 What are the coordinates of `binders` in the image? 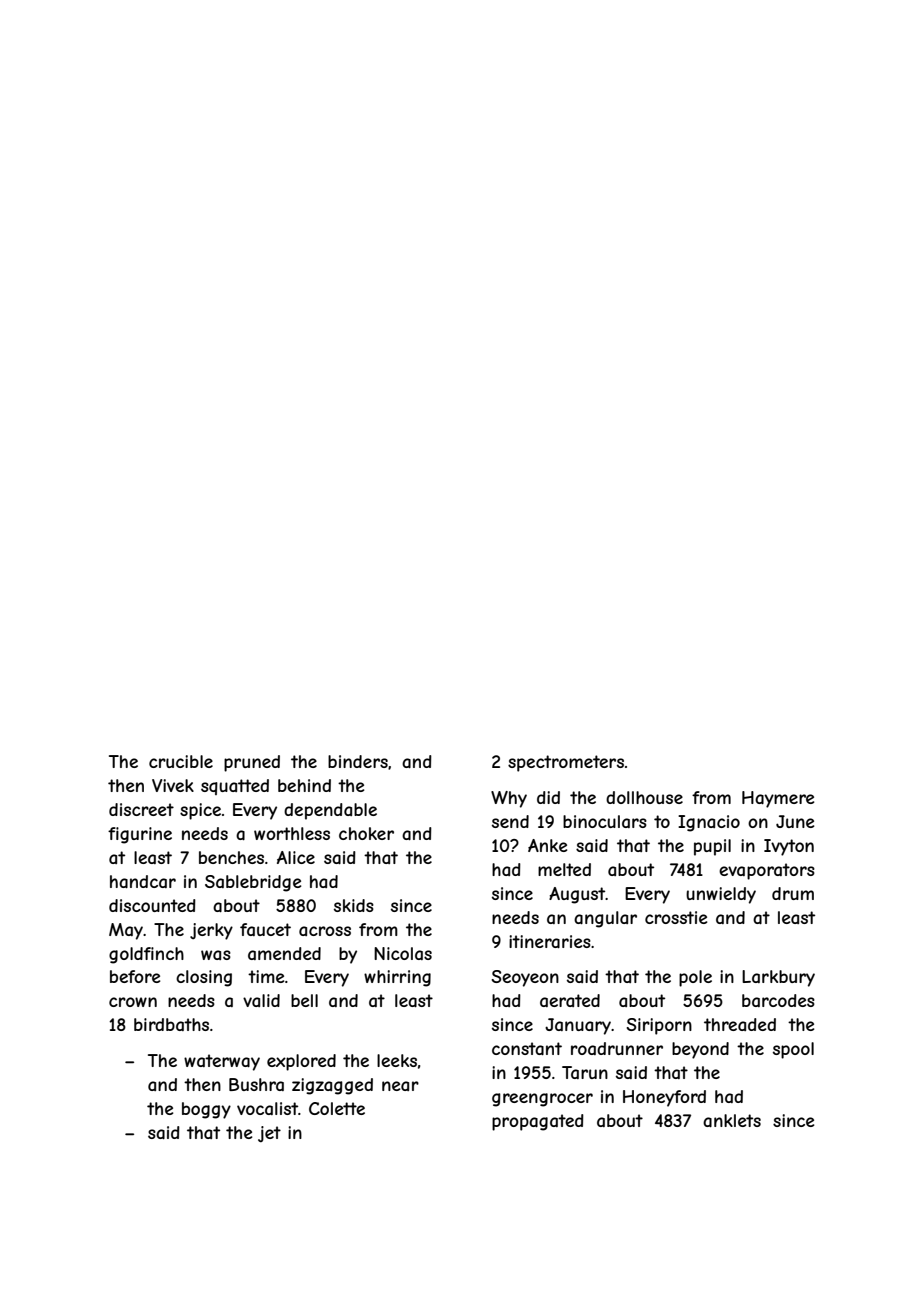 It's located at (358, 761).
